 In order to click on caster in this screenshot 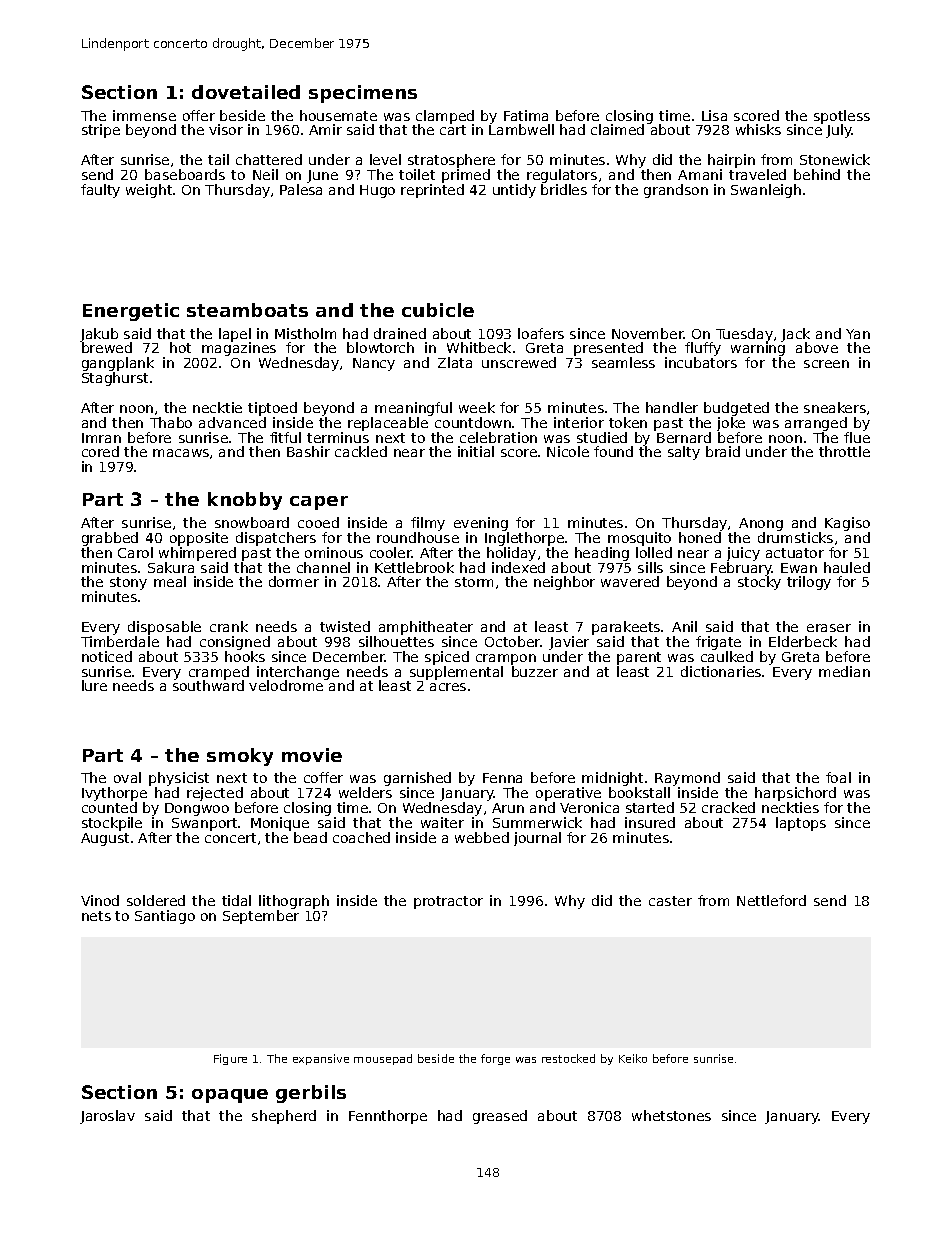, I will do `click(670, 901)`.
